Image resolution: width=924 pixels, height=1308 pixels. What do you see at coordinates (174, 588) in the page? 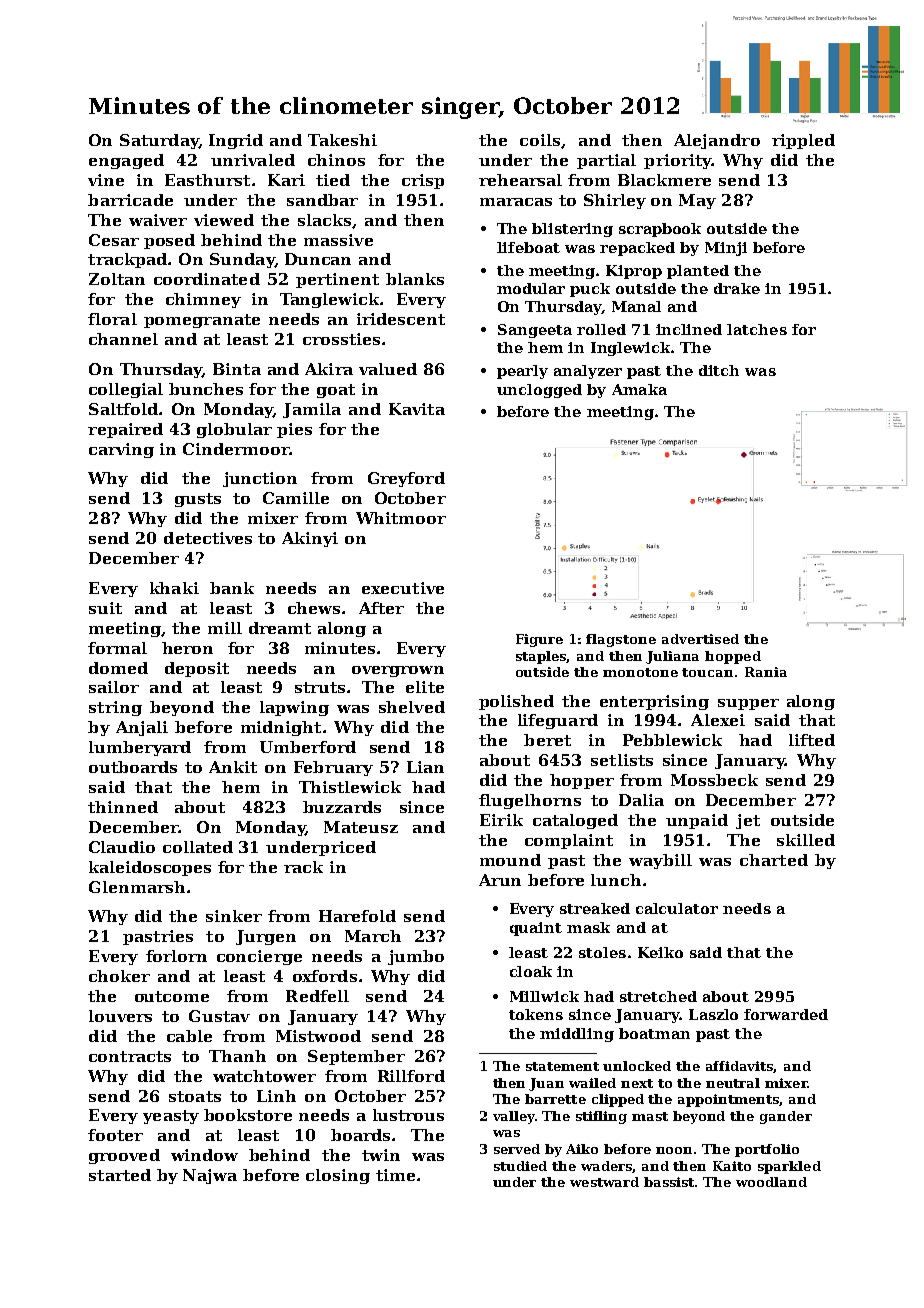
I see `khaki` at bounding box center [174, 588].
